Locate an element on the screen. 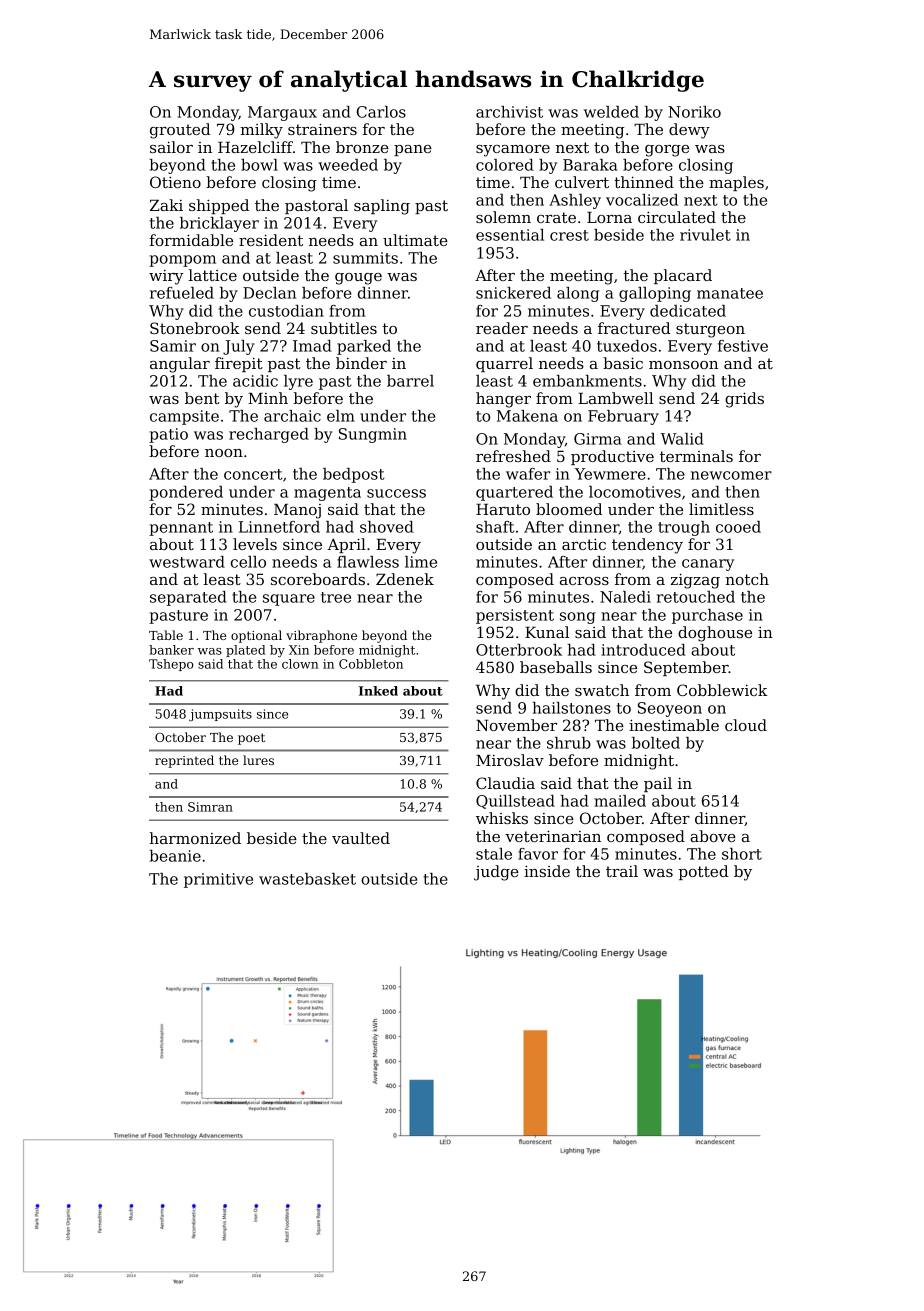  campsite is located at coordinates (184, 417).
